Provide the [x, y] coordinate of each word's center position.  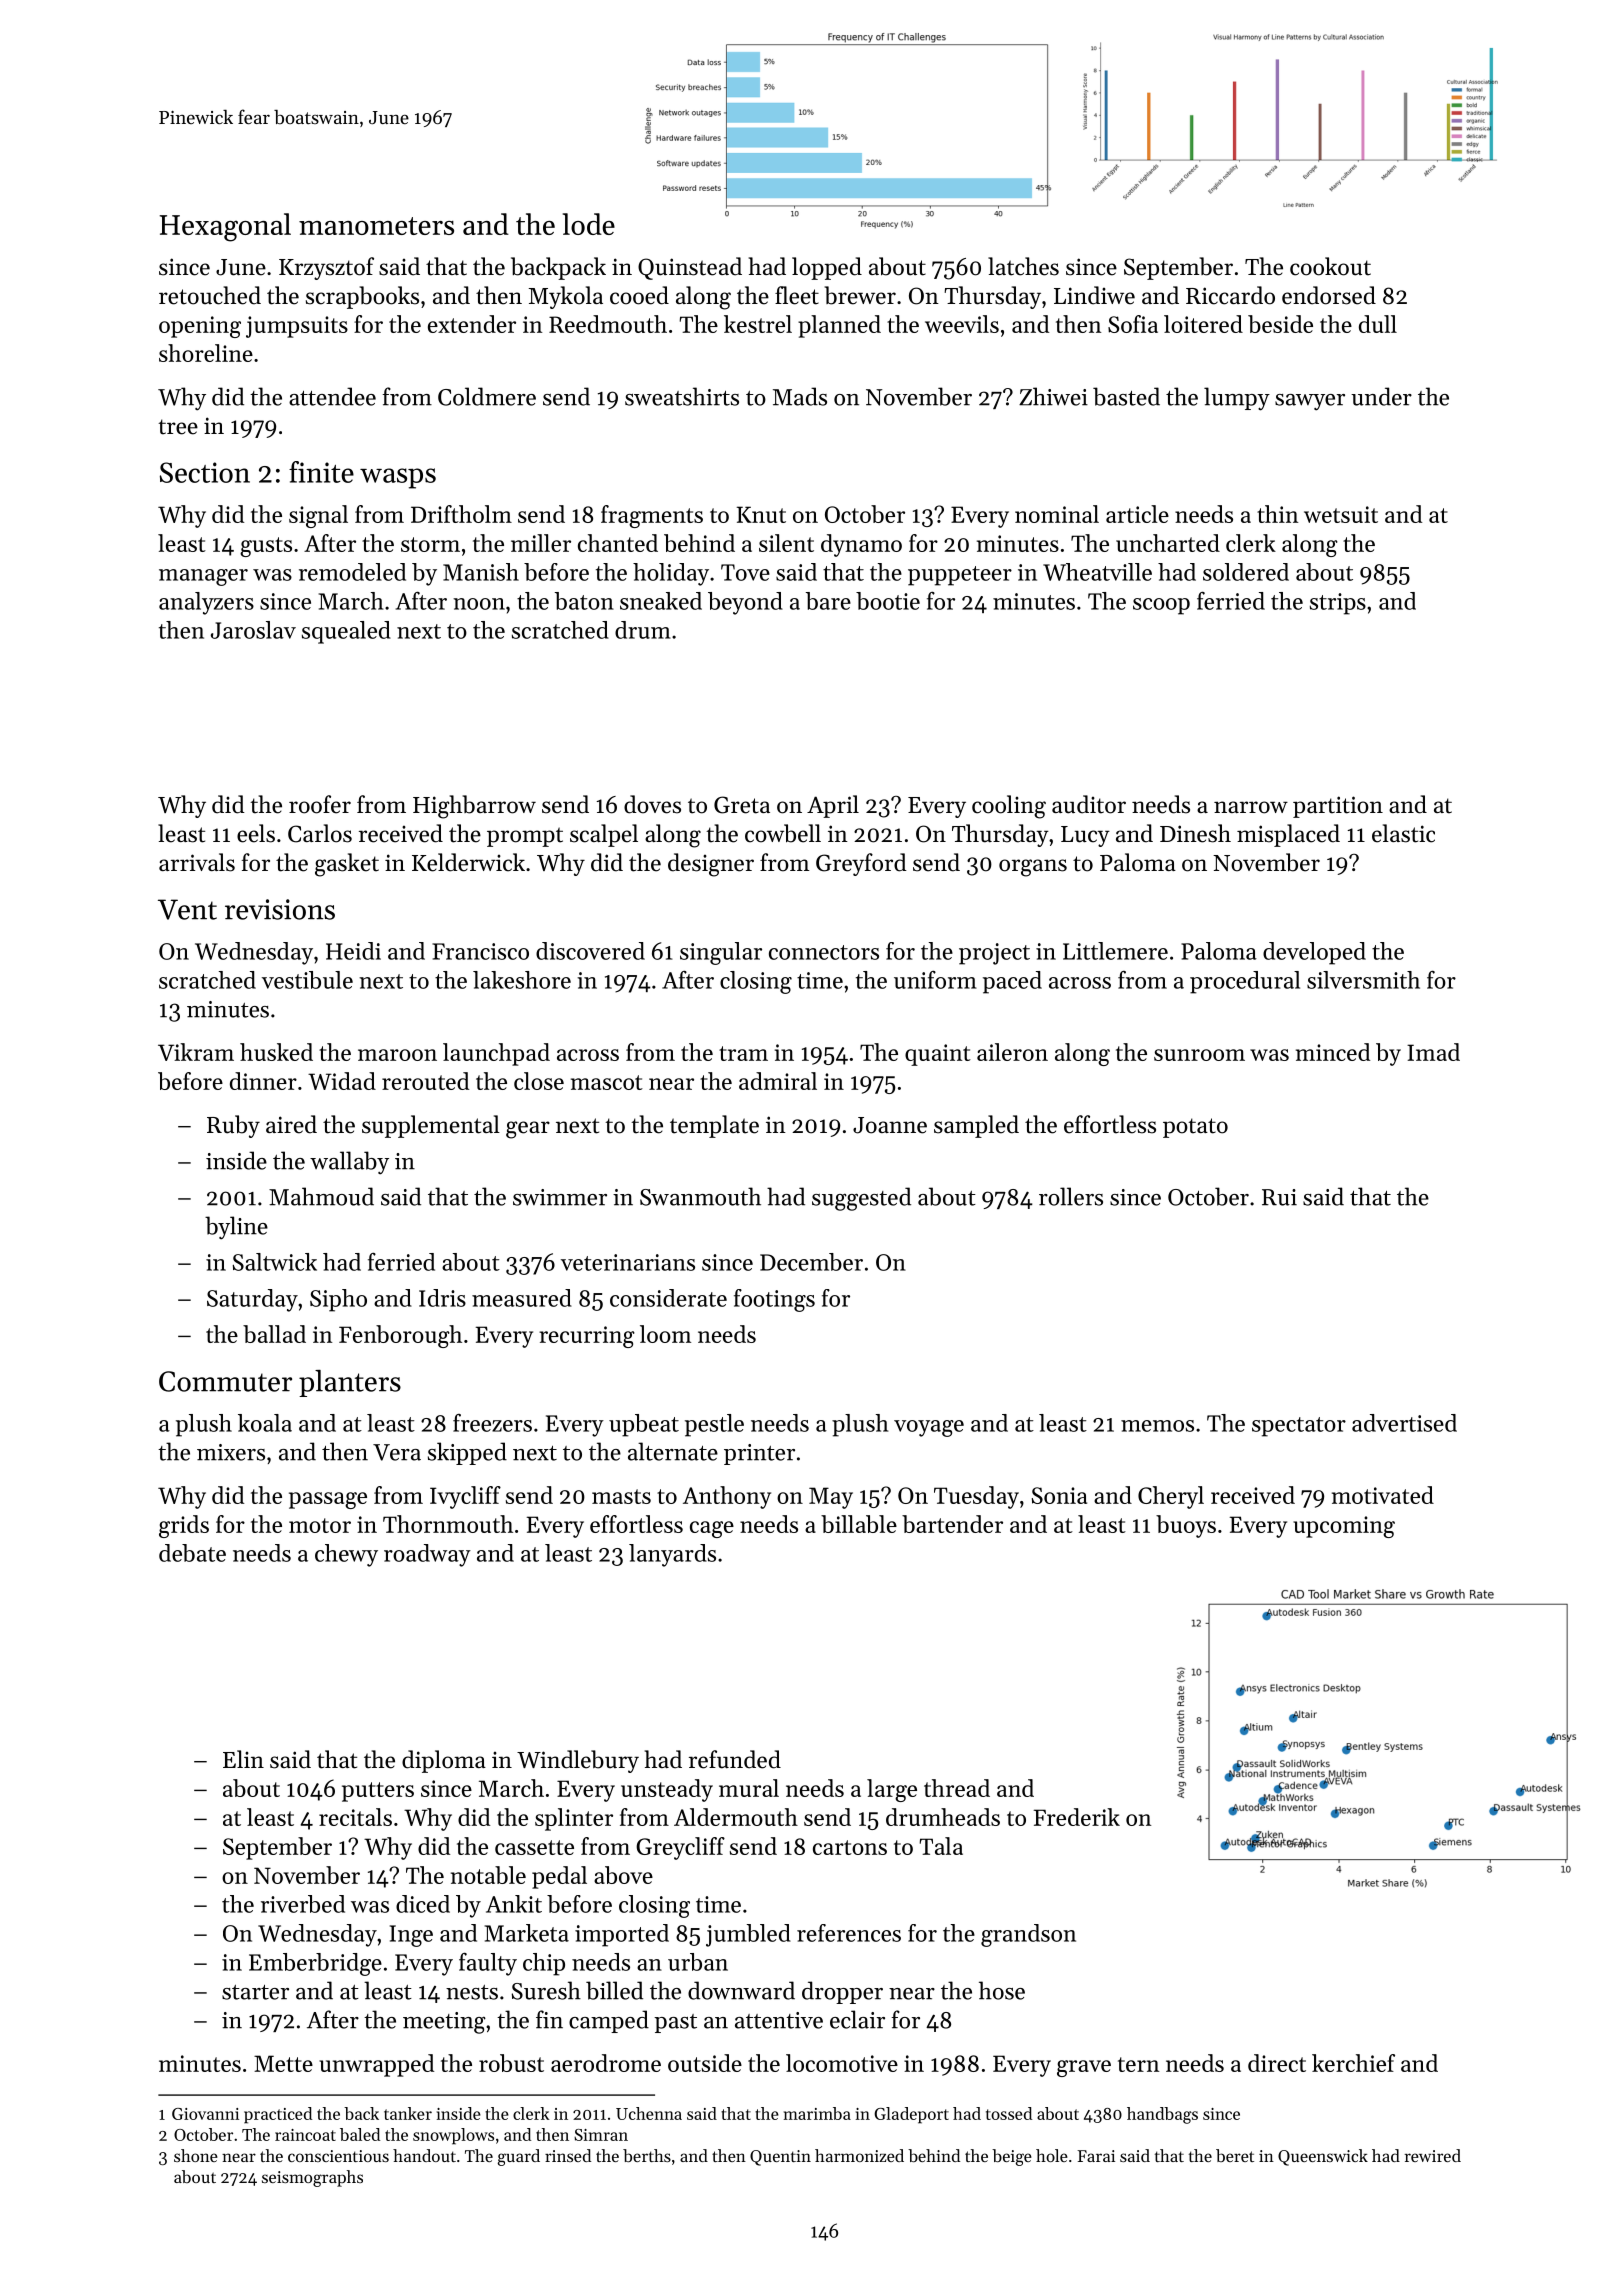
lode [589, 224]
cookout [1330, 266]
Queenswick [1323, 2157]
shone [196, 2155]
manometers [376, 226]
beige [1012, 2157]
